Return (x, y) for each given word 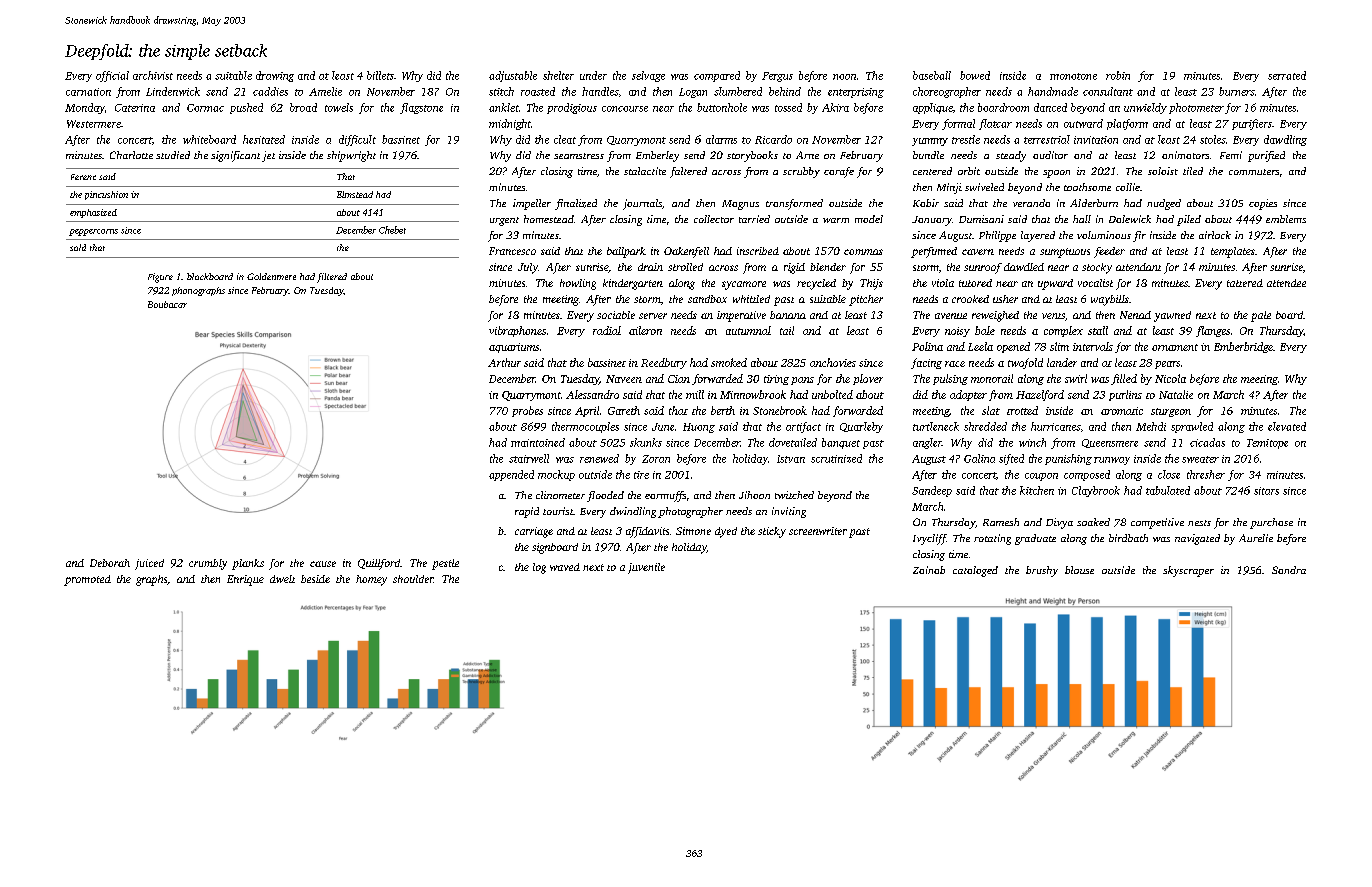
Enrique (245, 580)
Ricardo (773, 139)
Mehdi (1151, 426)
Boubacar (167, 304)
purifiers (1252, 124)
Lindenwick (173, 91)
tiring (776, 380)
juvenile (646, 568)
